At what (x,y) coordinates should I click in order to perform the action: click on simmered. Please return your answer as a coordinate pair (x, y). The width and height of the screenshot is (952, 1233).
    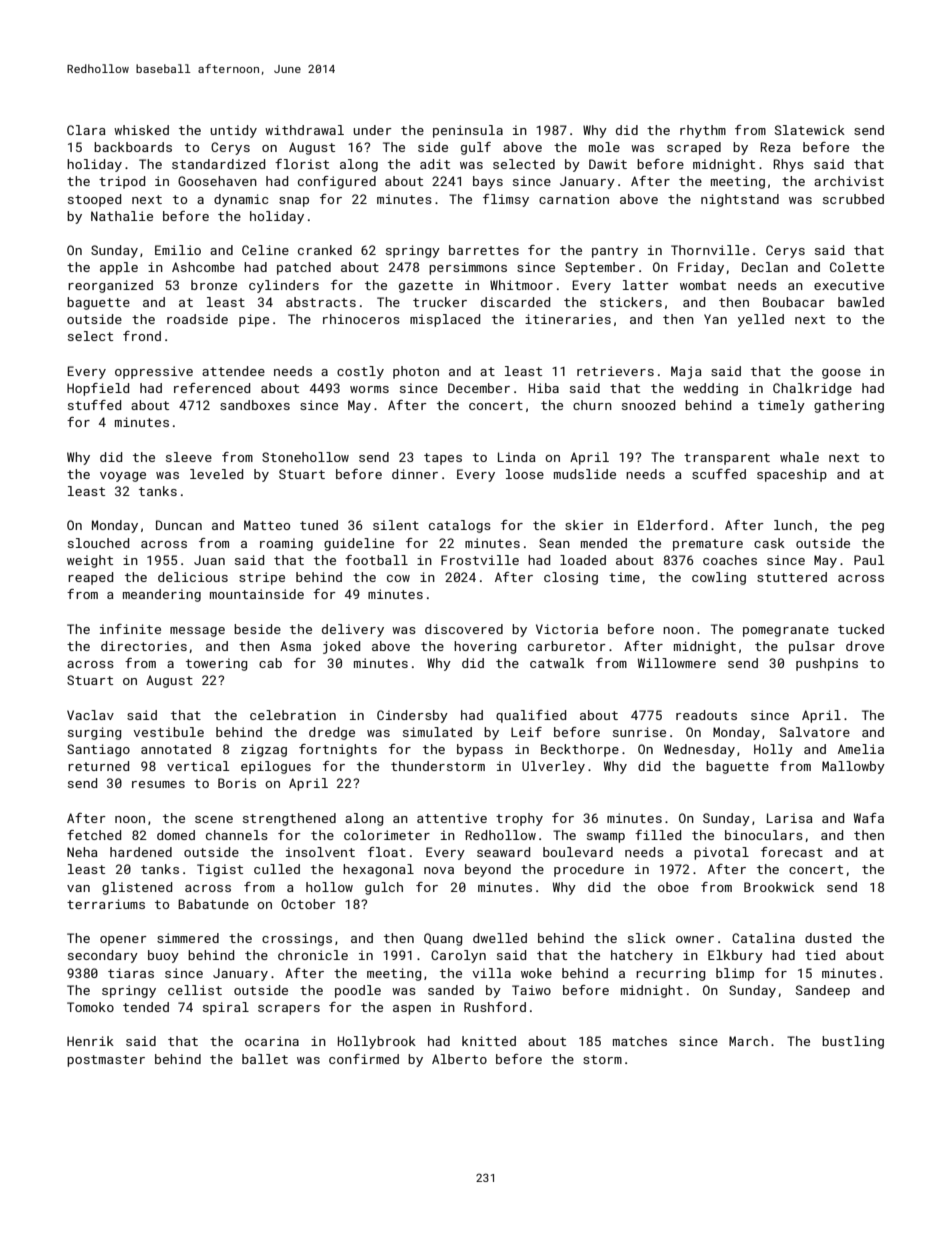
    Looking at the image, I should click on (188, 938).
